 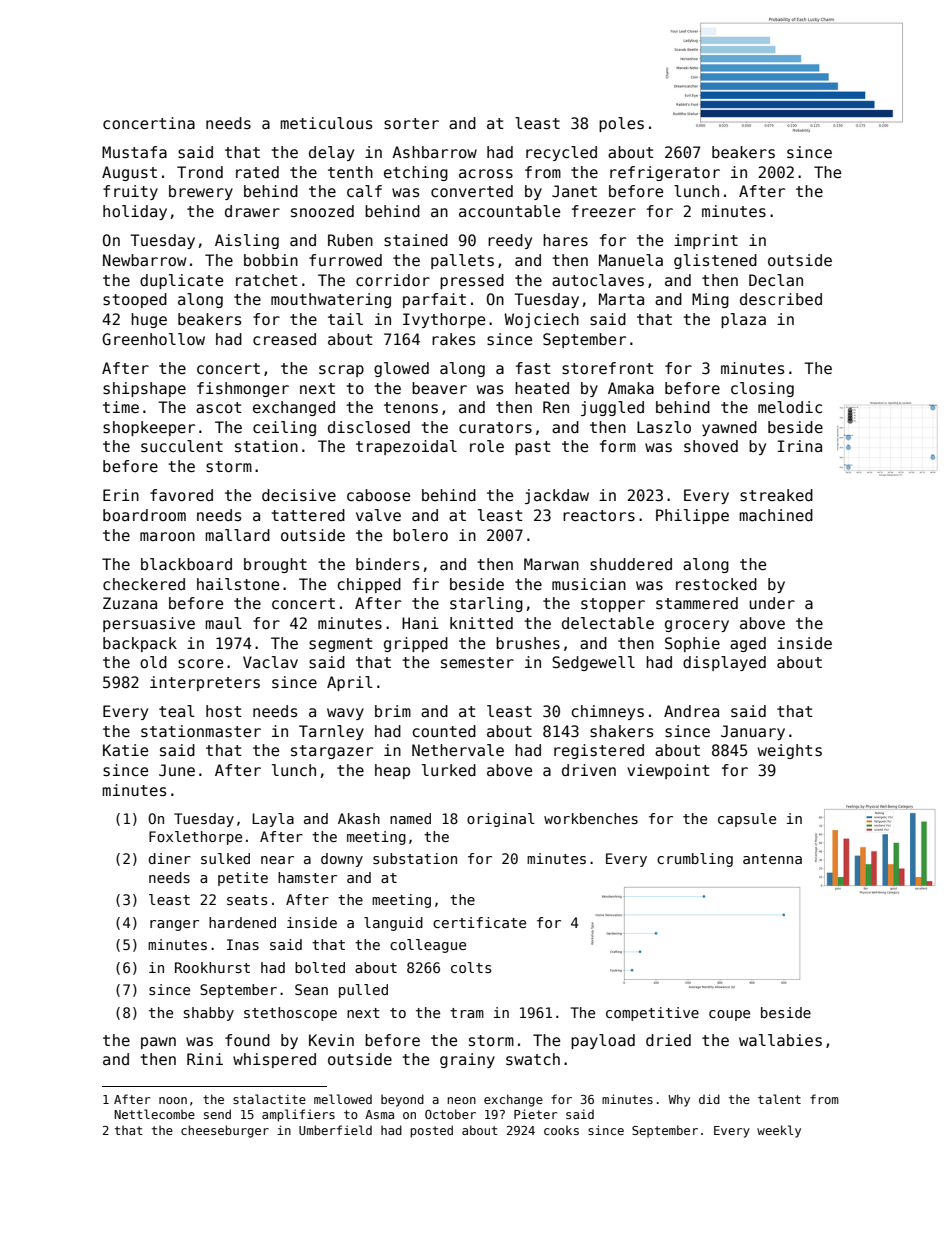 I want to click on tram, so click(x=467, y=1013).
